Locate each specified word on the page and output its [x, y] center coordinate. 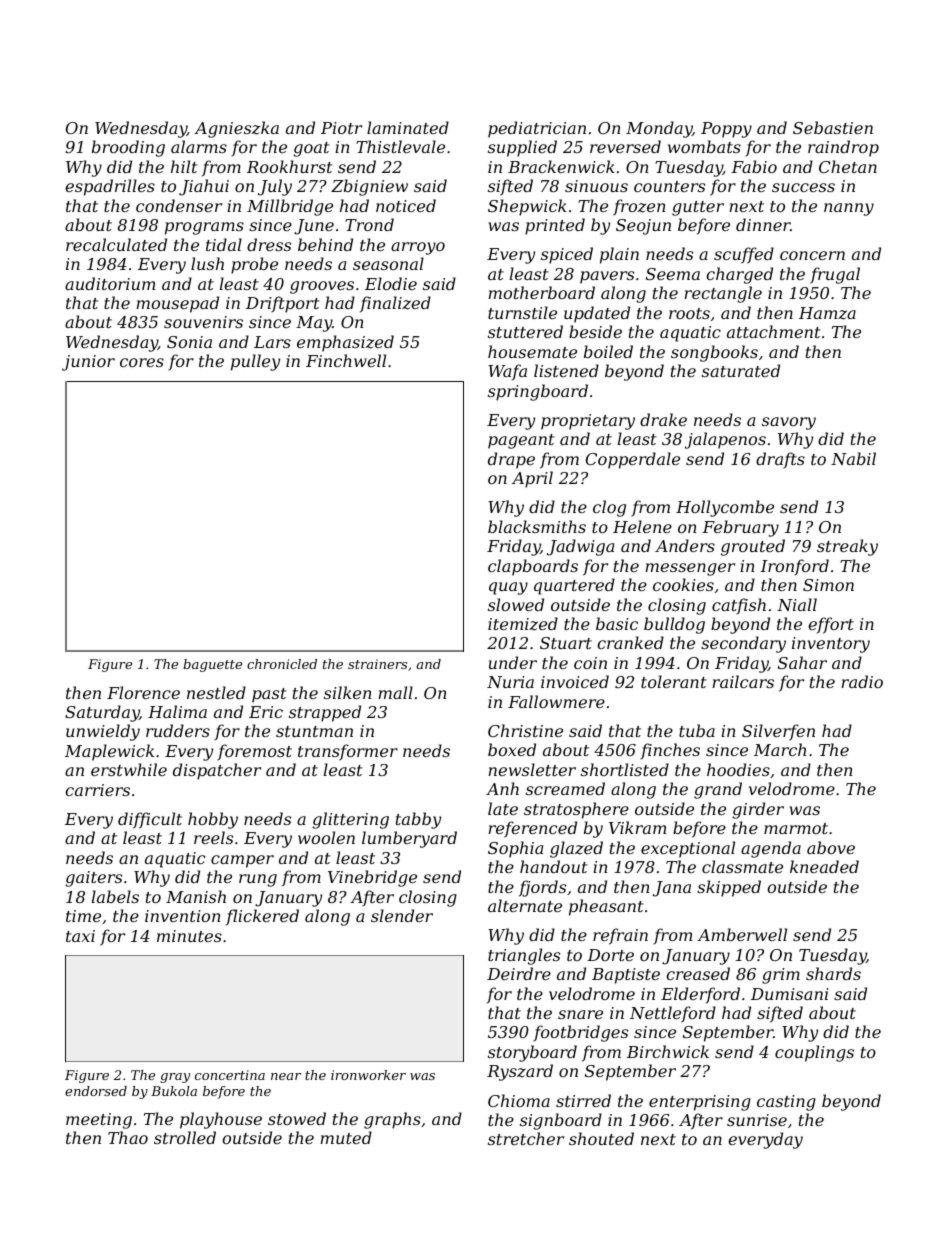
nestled [216, 692]
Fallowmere [556, 701]
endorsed [96, 1091]
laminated [408, 127]
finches [670, 751]
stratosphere [576, 810]
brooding [128, 148]
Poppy [726, 130]
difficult [150, 820]
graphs [392, 1120]
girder [758, 810]
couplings [814, 1053]
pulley [255, 362]
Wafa [507, 372]
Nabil [853, 458]
